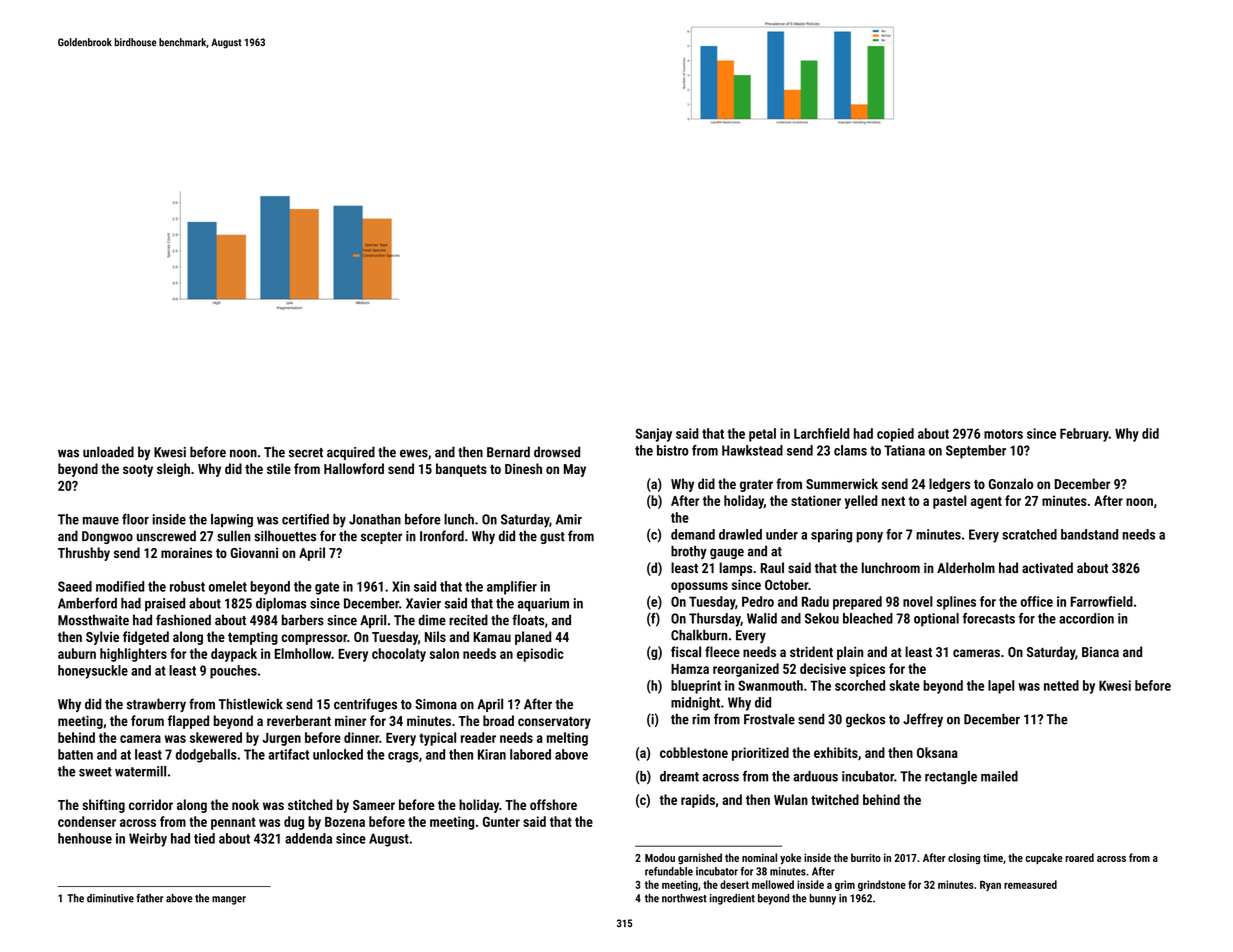 This screenshot has height=952, width=1233. What do you see at coordinates (870, 537) in the screenshot?
I see `pony` at bounding box center [870, 537].
